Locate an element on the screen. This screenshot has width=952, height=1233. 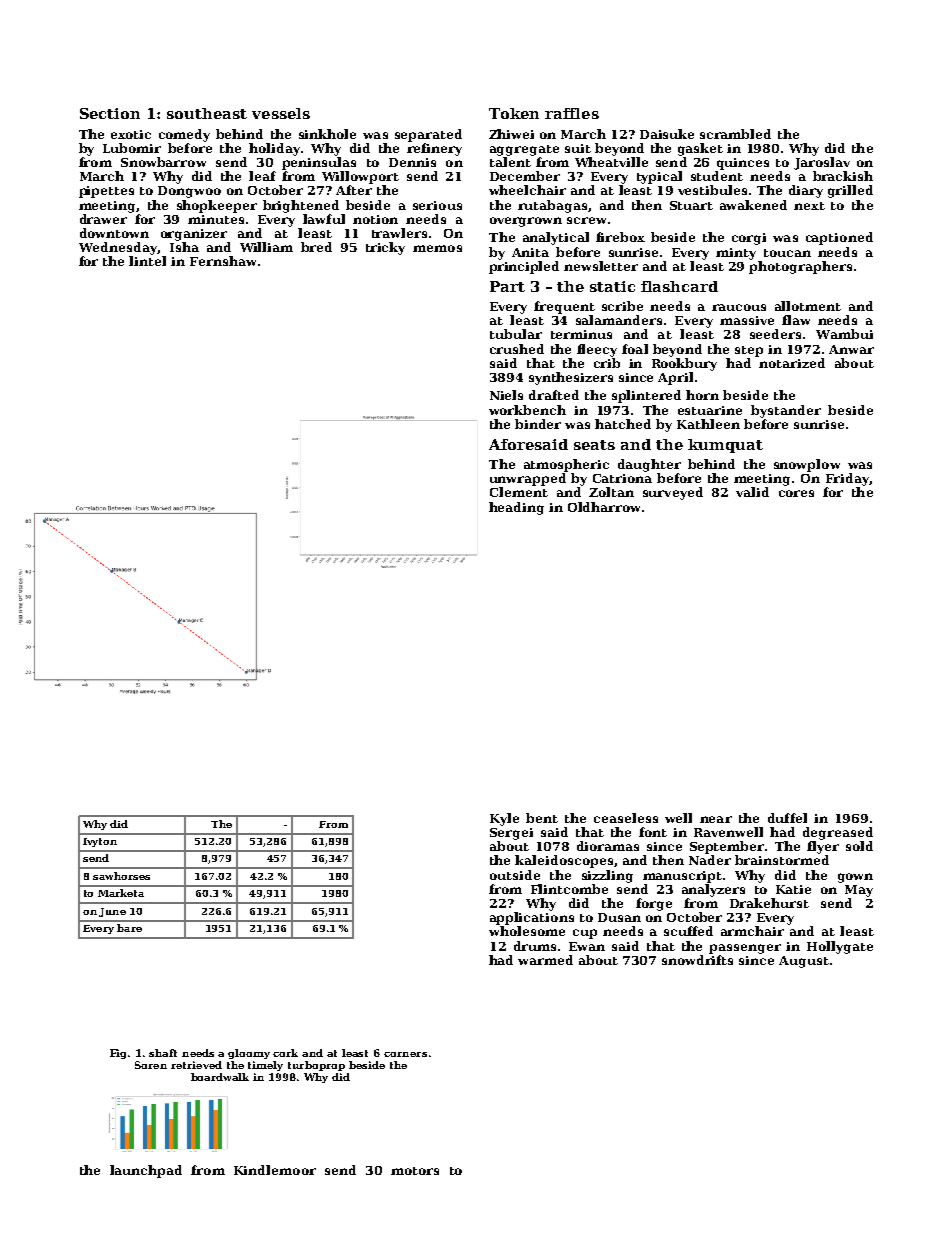
bystander is located at coordinates (786, 411).
